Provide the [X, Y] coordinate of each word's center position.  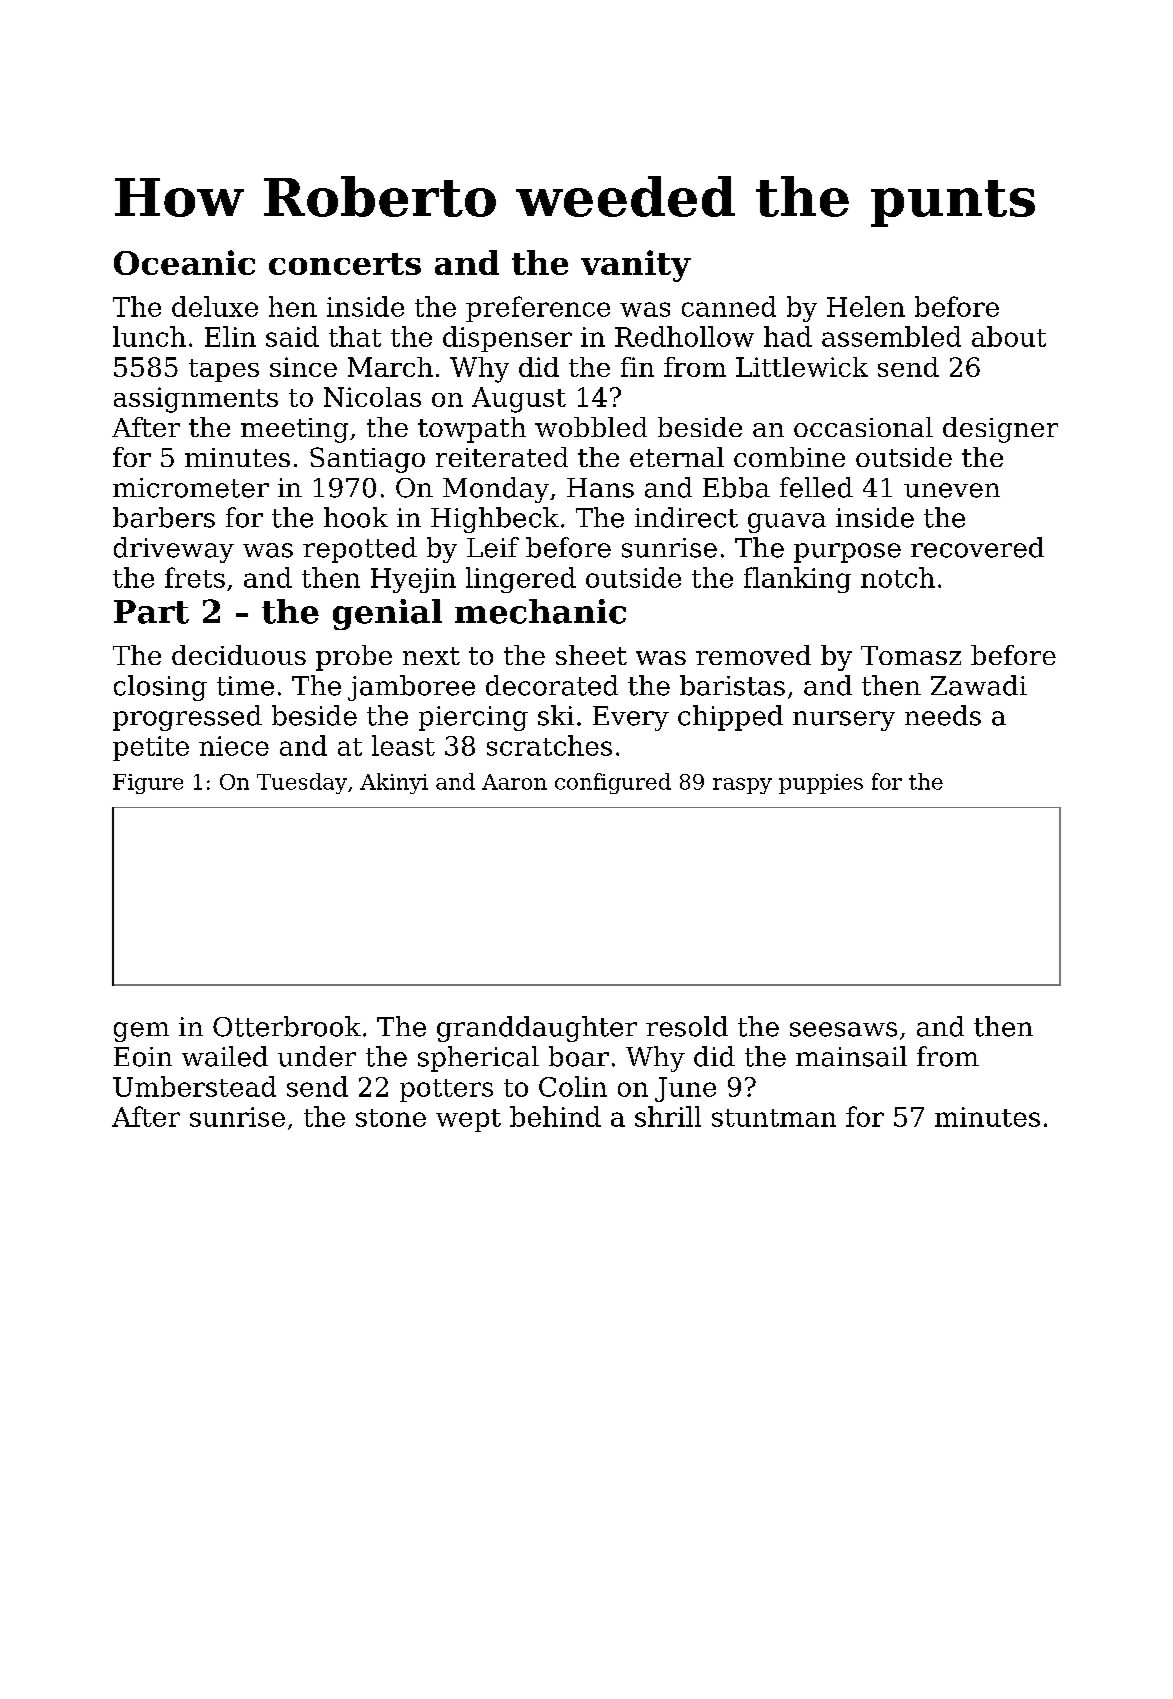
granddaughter [537, 1029]
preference [538, 309]
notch [898, 577]
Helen [866, 306]
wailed [225, 1056]
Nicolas [372, 397]
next [431, 656]
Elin [230, 336]
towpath [472, 430]
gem [141, 1032]
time [245, 686]
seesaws [843, 1029]
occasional [863, 427]
